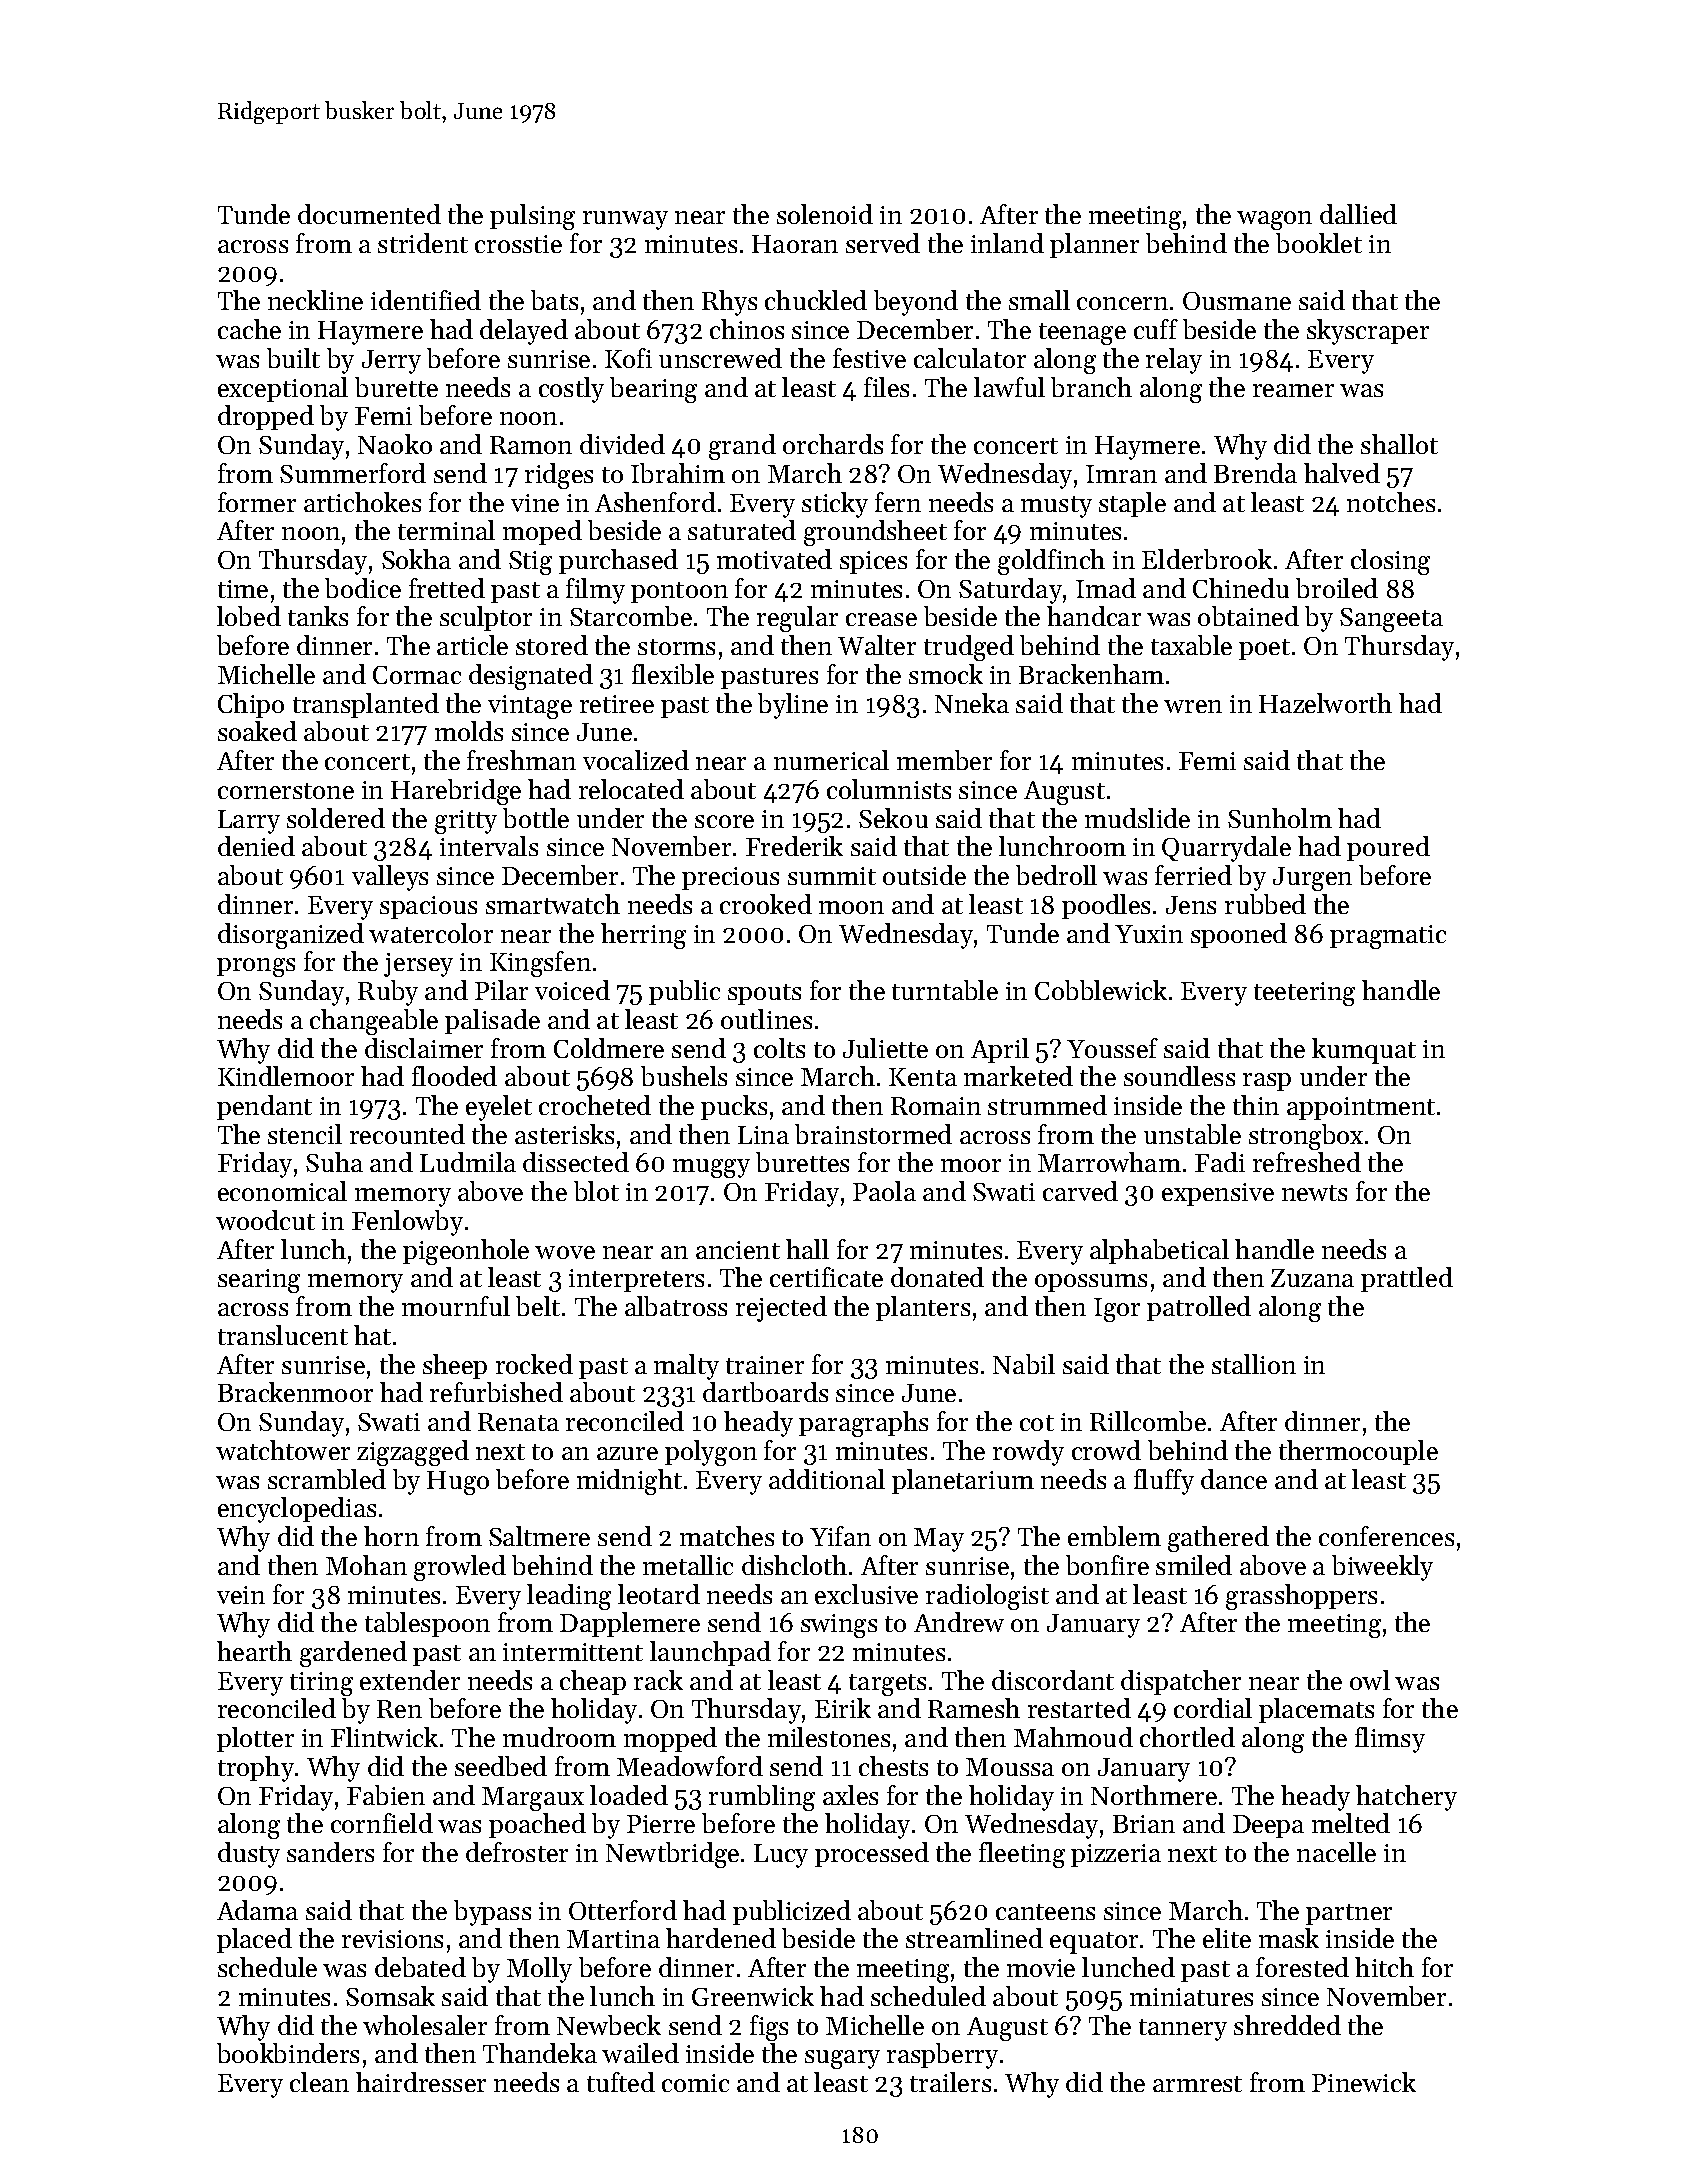  I want to click on turntable, so click(945, 990).
